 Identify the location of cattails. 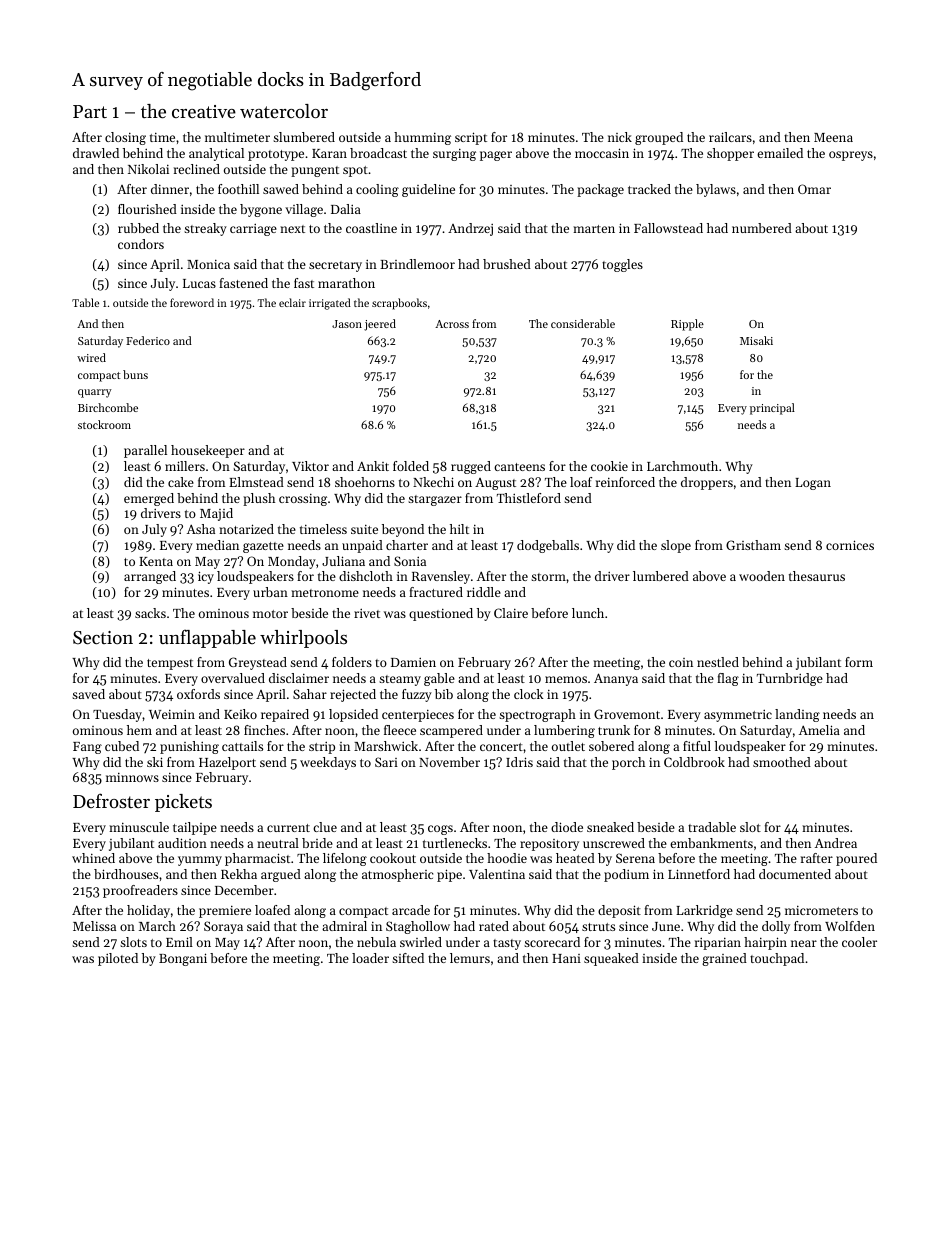
(242, 746).
